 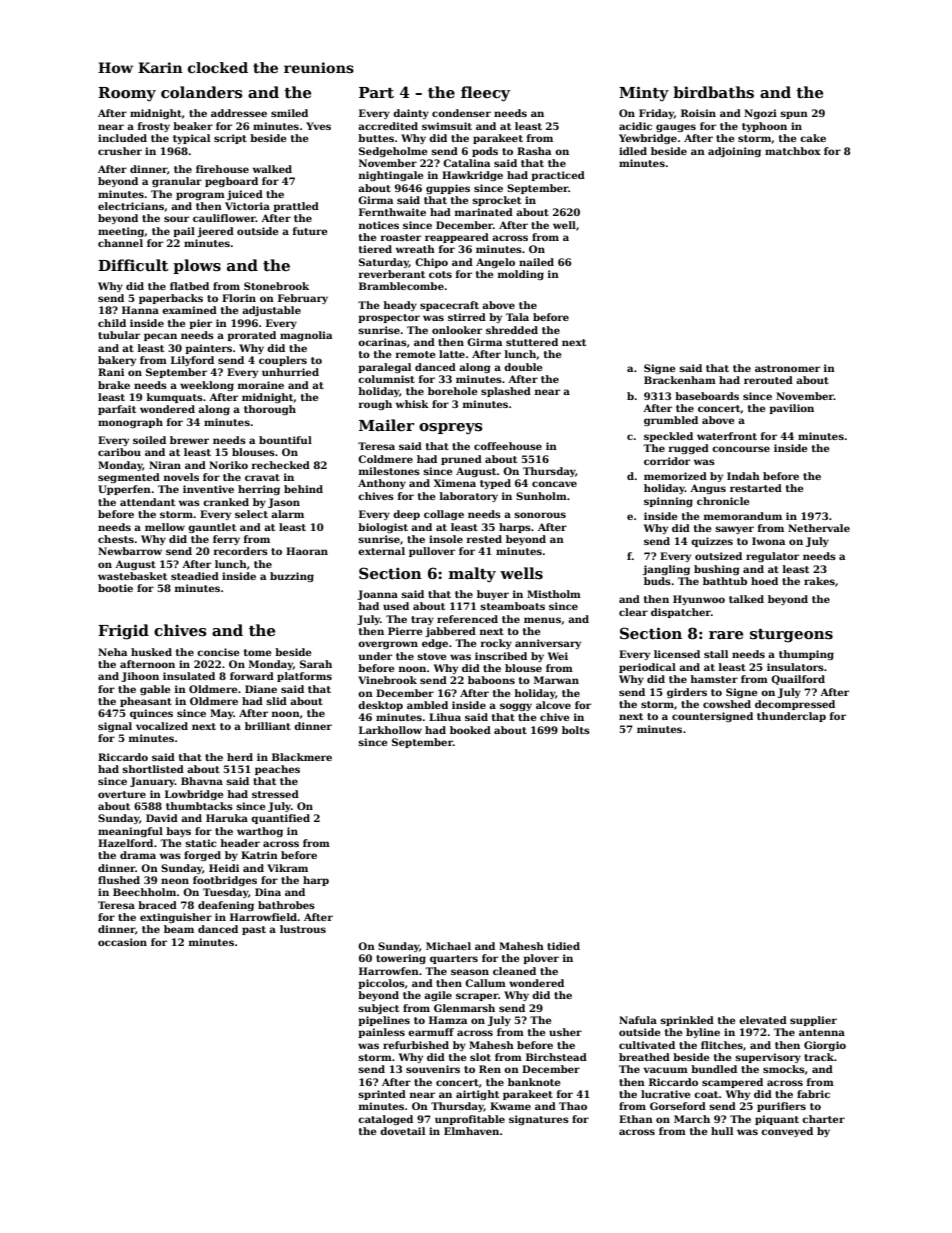 I want to click on bolts, so click(x=576, y=730).
